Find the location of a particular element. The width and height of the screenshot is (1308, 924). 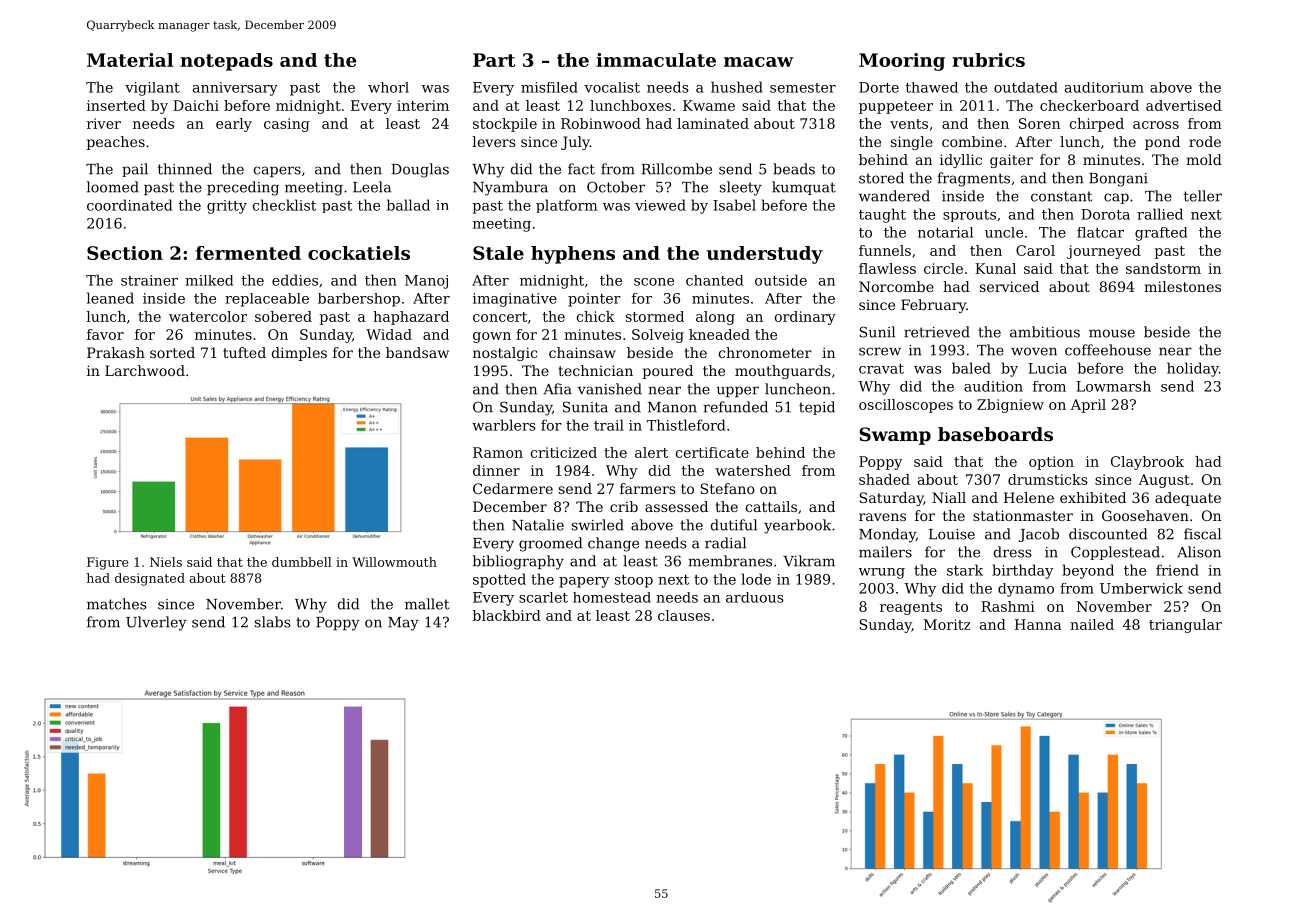

vigilant is located at coordinates (152, 89).
